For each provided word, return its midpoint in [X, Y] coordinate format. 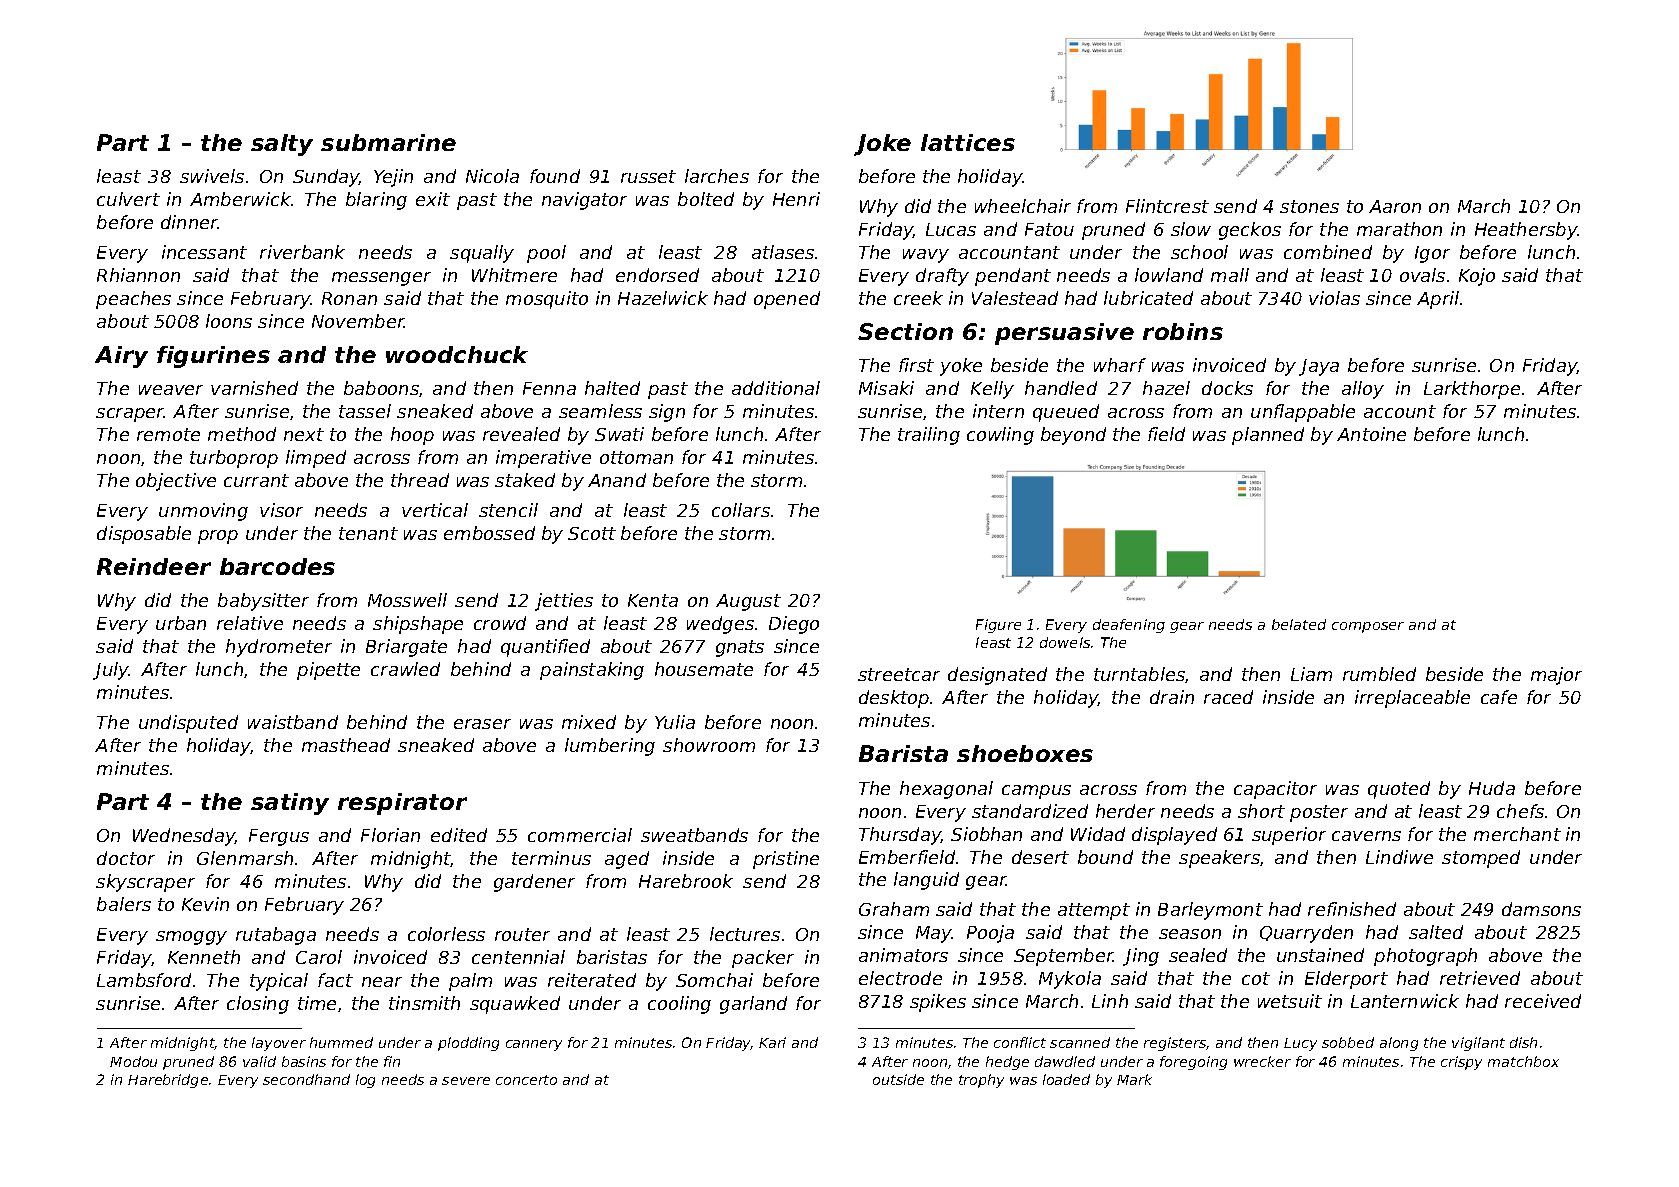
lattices [968, 142]
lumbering [610, 747]
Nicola [492, 176]
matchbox [1523, 1061]
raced [1228, 697]
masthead [346, 745]
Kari [772, 1042]
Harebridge [168, 1081]
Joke [882, 145]
